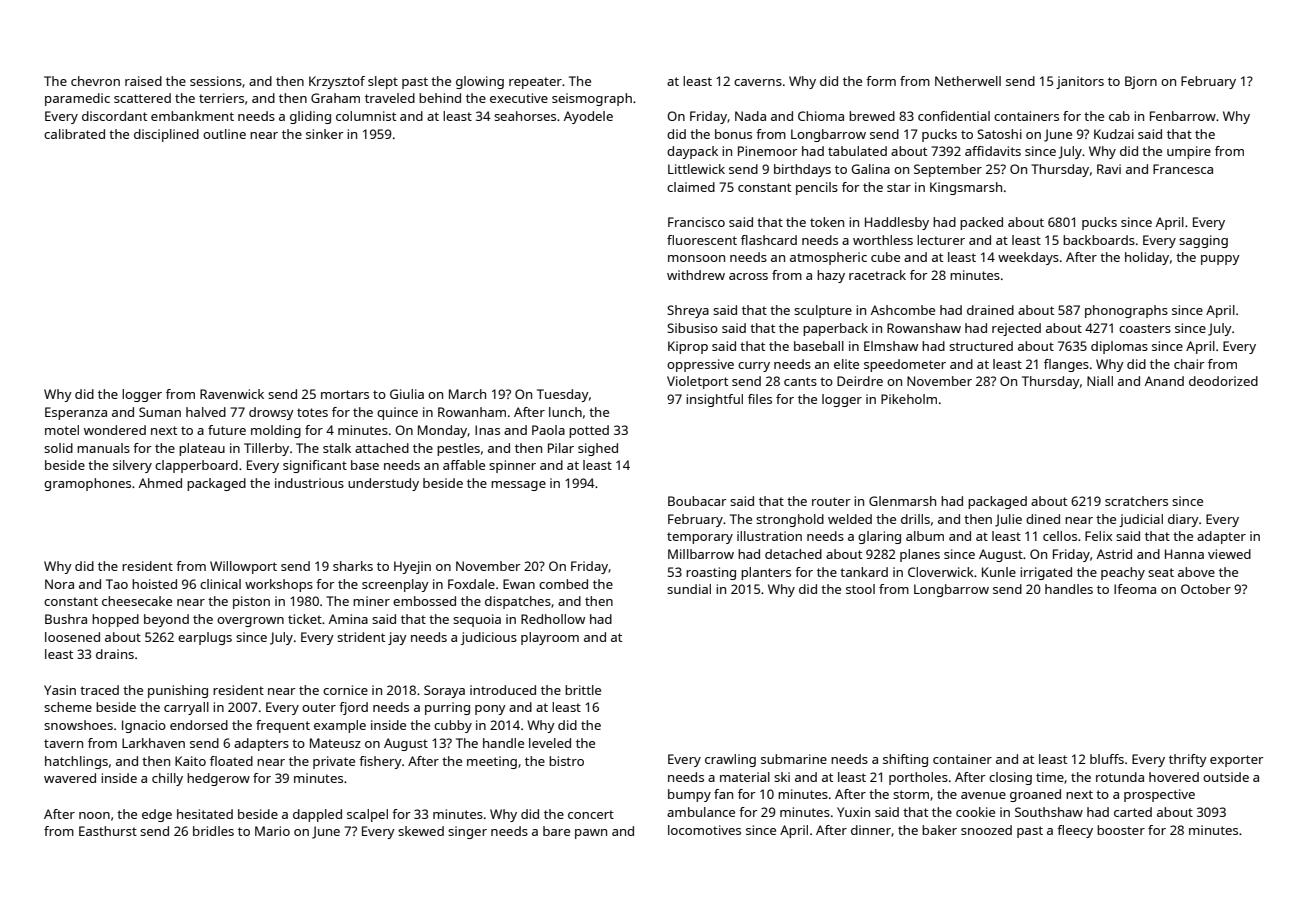 This image has width=1308, height=924. I want to click on Easthurst, so click(108, 831).
